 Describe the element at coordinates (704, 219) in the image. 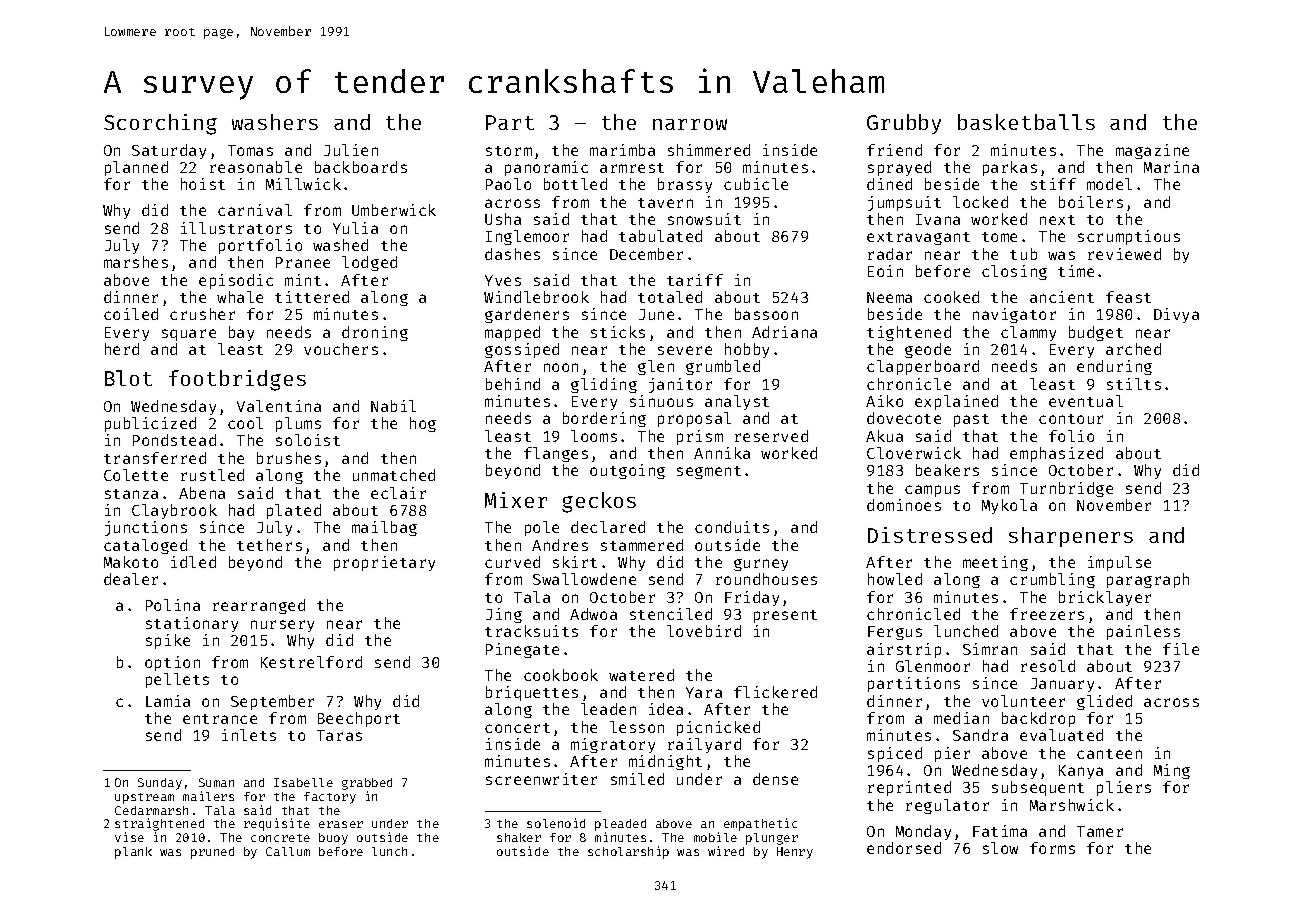

I see `snowsuit` at that location.
